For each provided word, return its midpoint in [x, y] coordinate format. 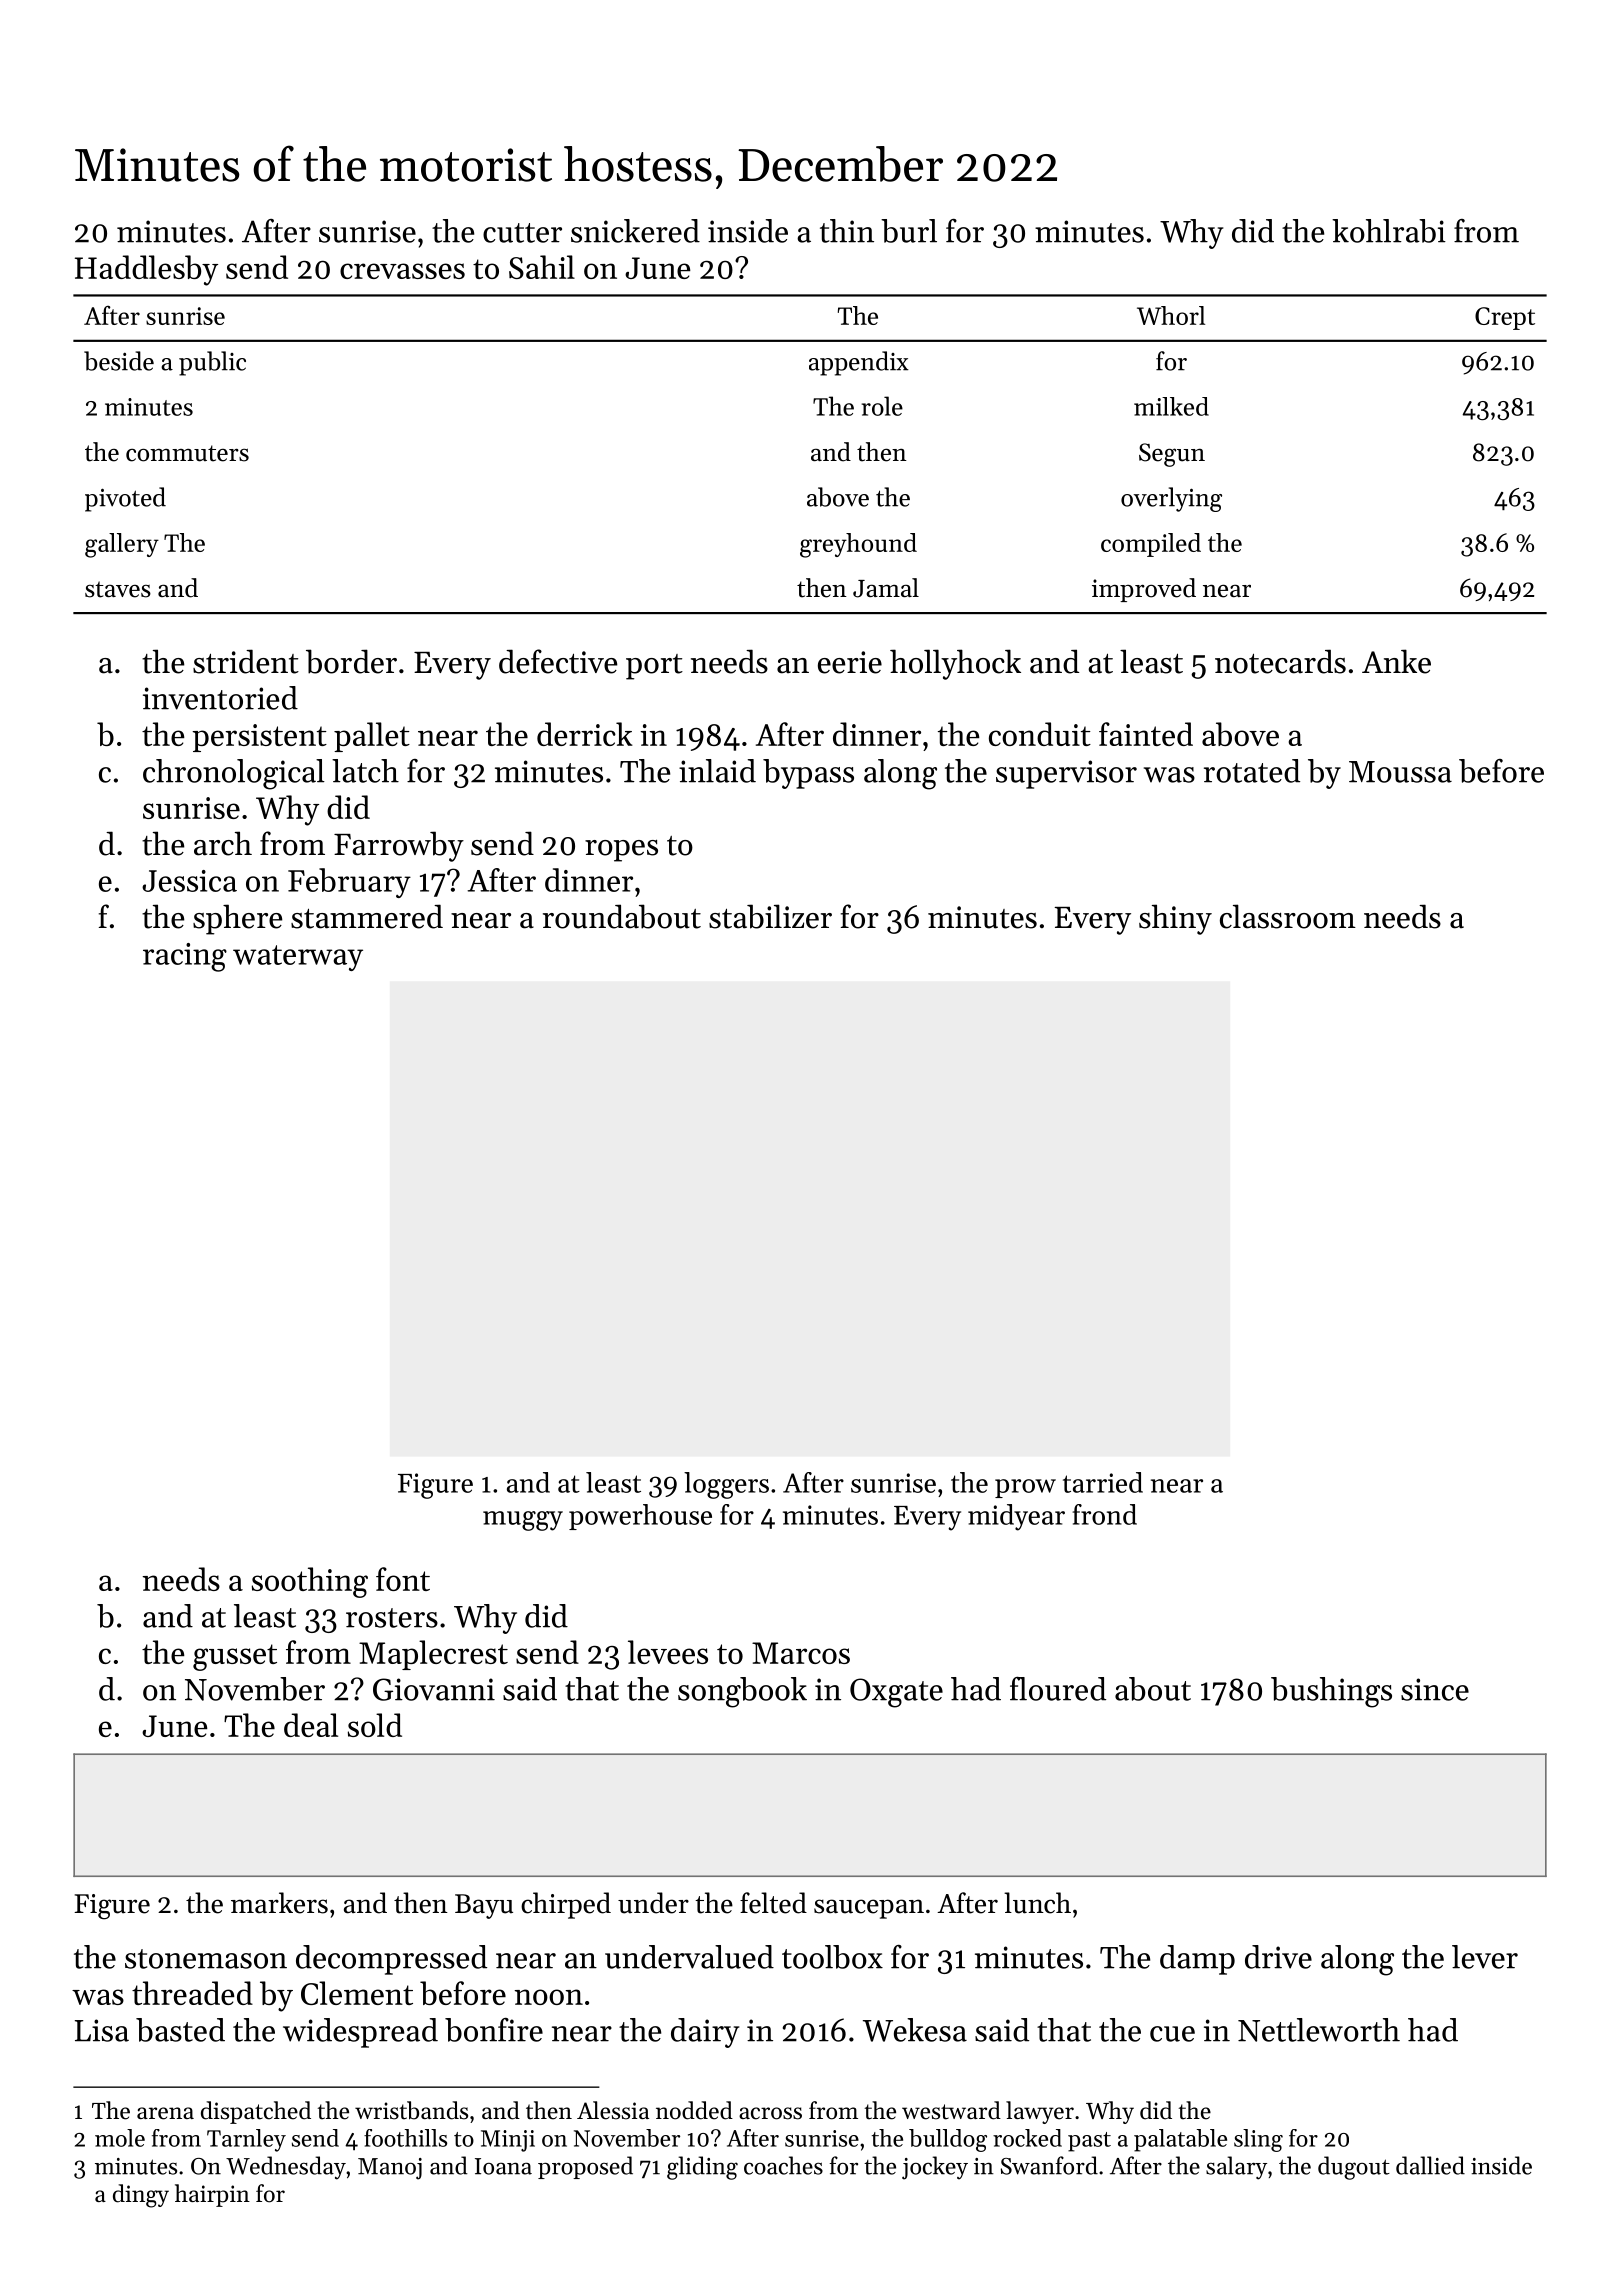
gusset [235, 1657]
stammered [367, 916]
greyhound [858, 545]
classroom [1288, 916]
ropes [621, 851]
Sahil [542, 267]
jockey [935, 2168]
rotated [1252, 771]
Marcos [801, 1653]
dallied [1430, 2165]
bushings [1331, 1692]
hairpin [212, 2195]
